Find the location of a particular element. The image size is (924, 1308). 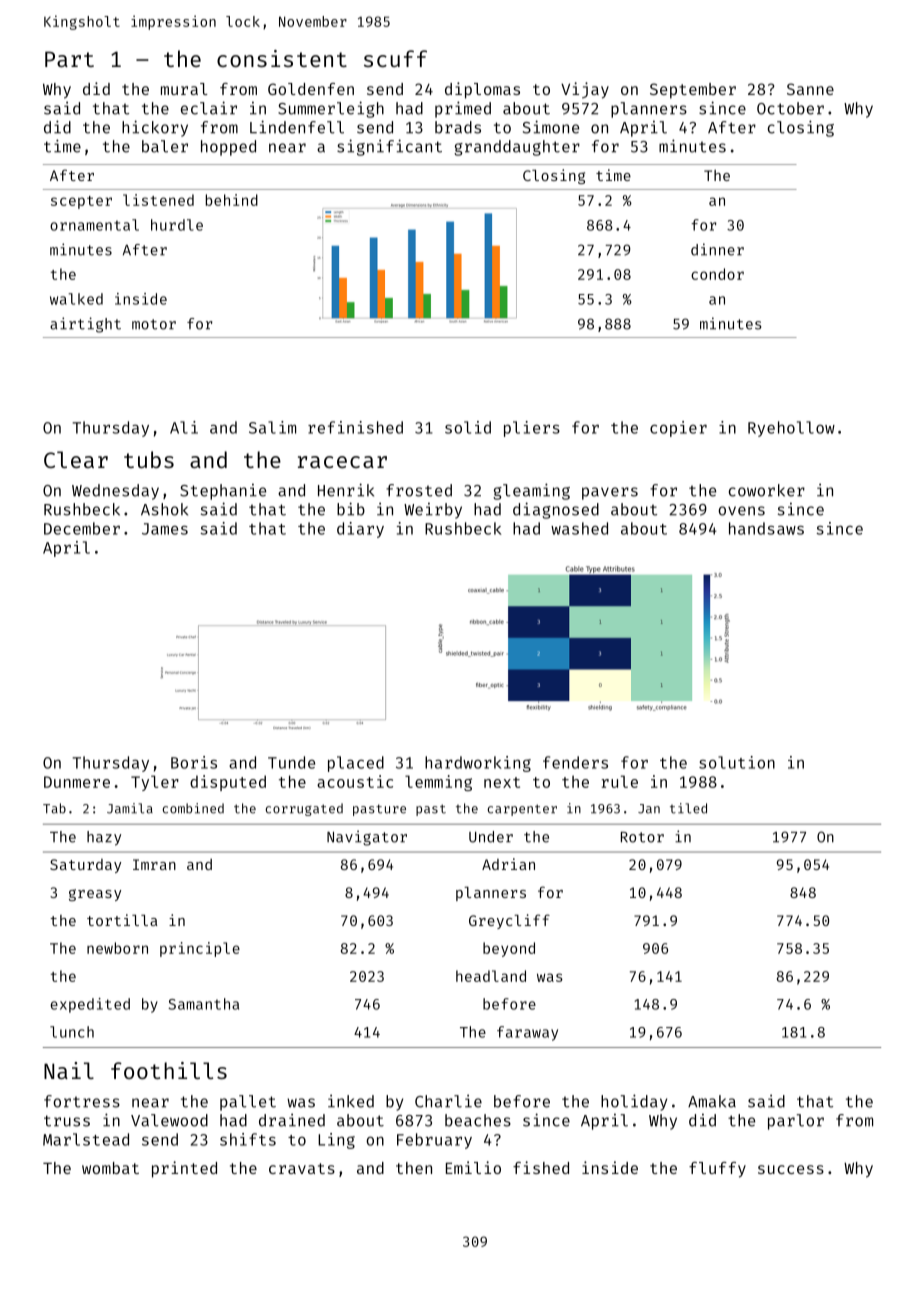

washed is located at coordinates (579, 528).
